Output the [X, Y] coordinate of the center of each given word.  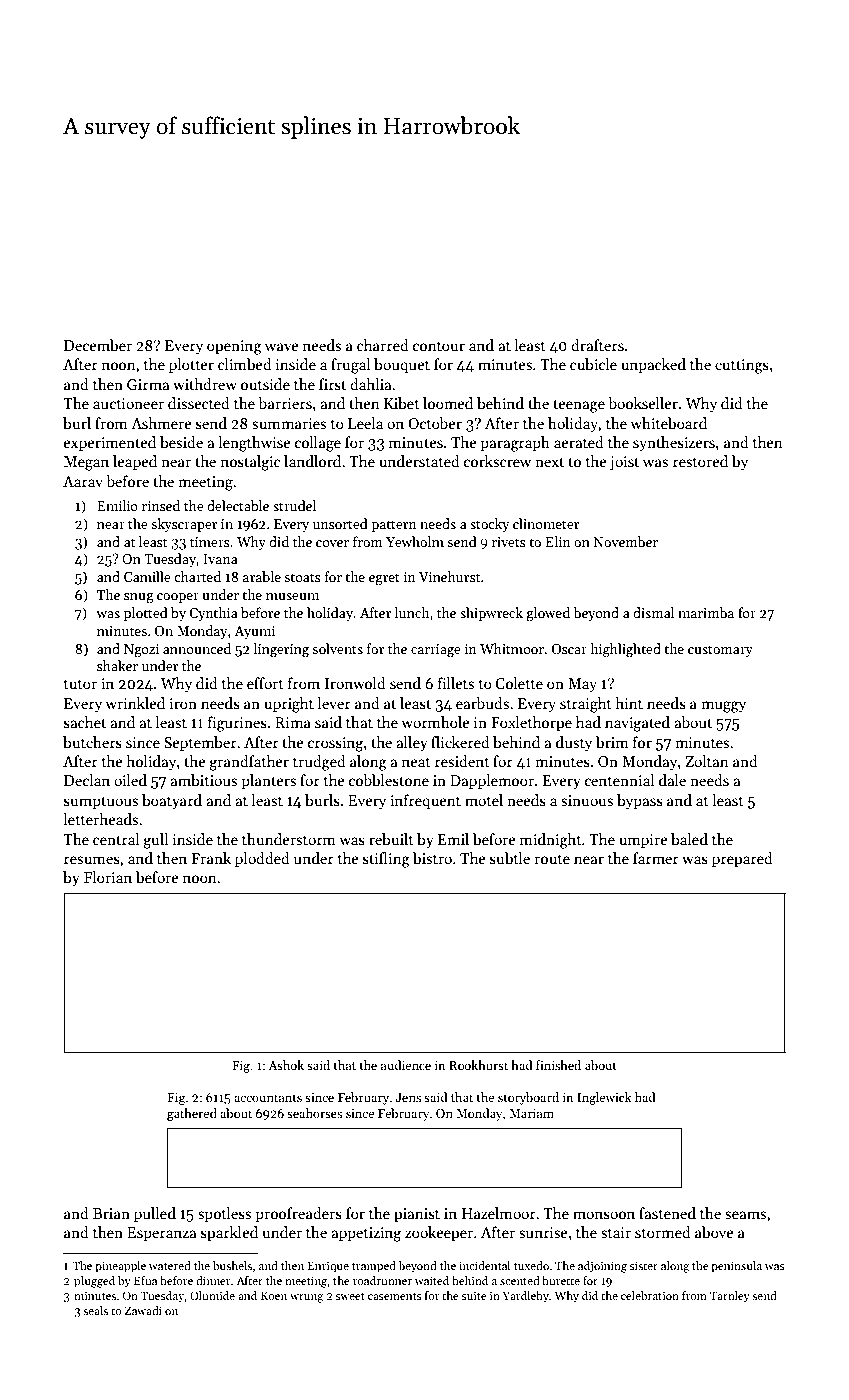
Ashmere [161, 423]
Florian [108, 877]
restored [700, 461]
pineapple [120, 1267]
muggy [723, 707]
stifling [386, 860]
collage [318, 444]
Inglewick [604, 1098]
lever [334, 703]
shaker [117, 665]
